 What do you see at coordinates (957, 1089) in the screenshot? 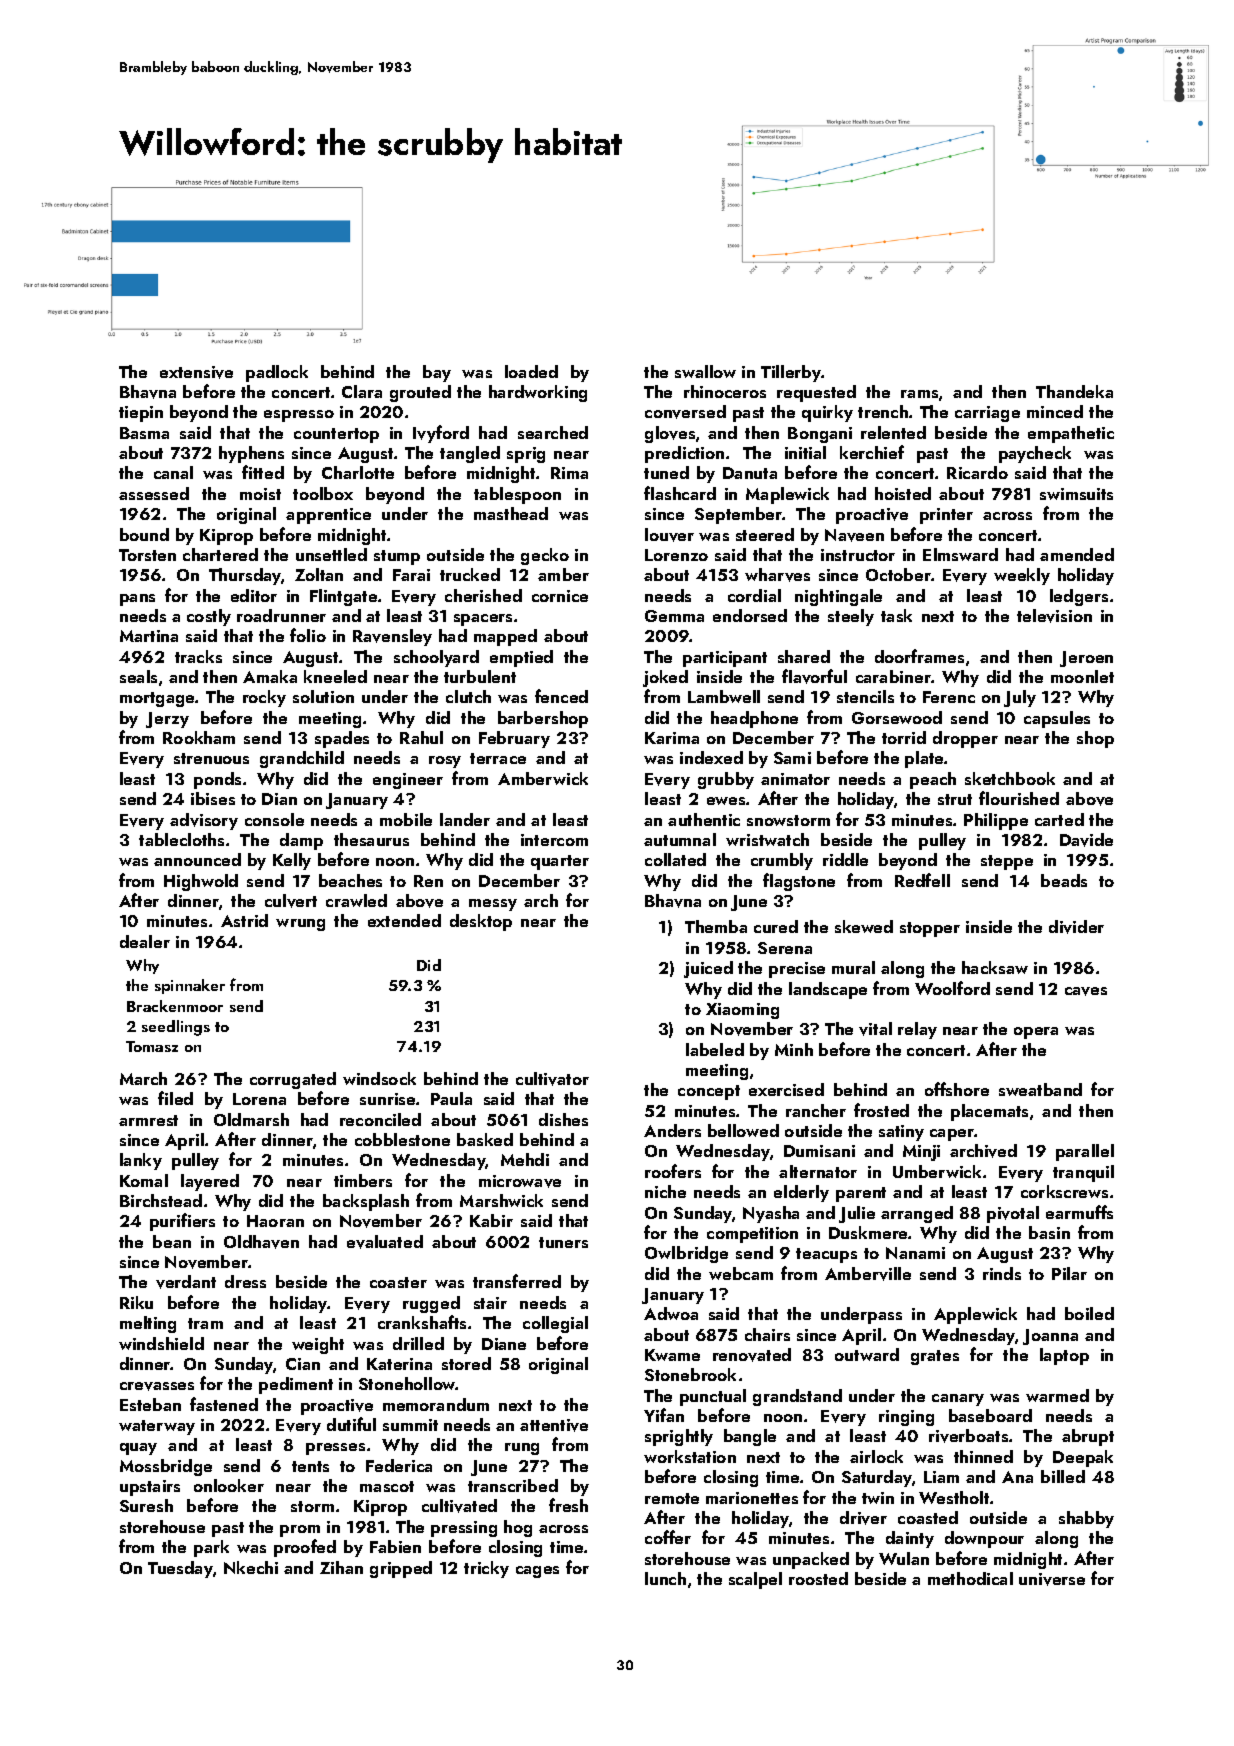
I see `offshore` at bounding box center [957, 1089].
